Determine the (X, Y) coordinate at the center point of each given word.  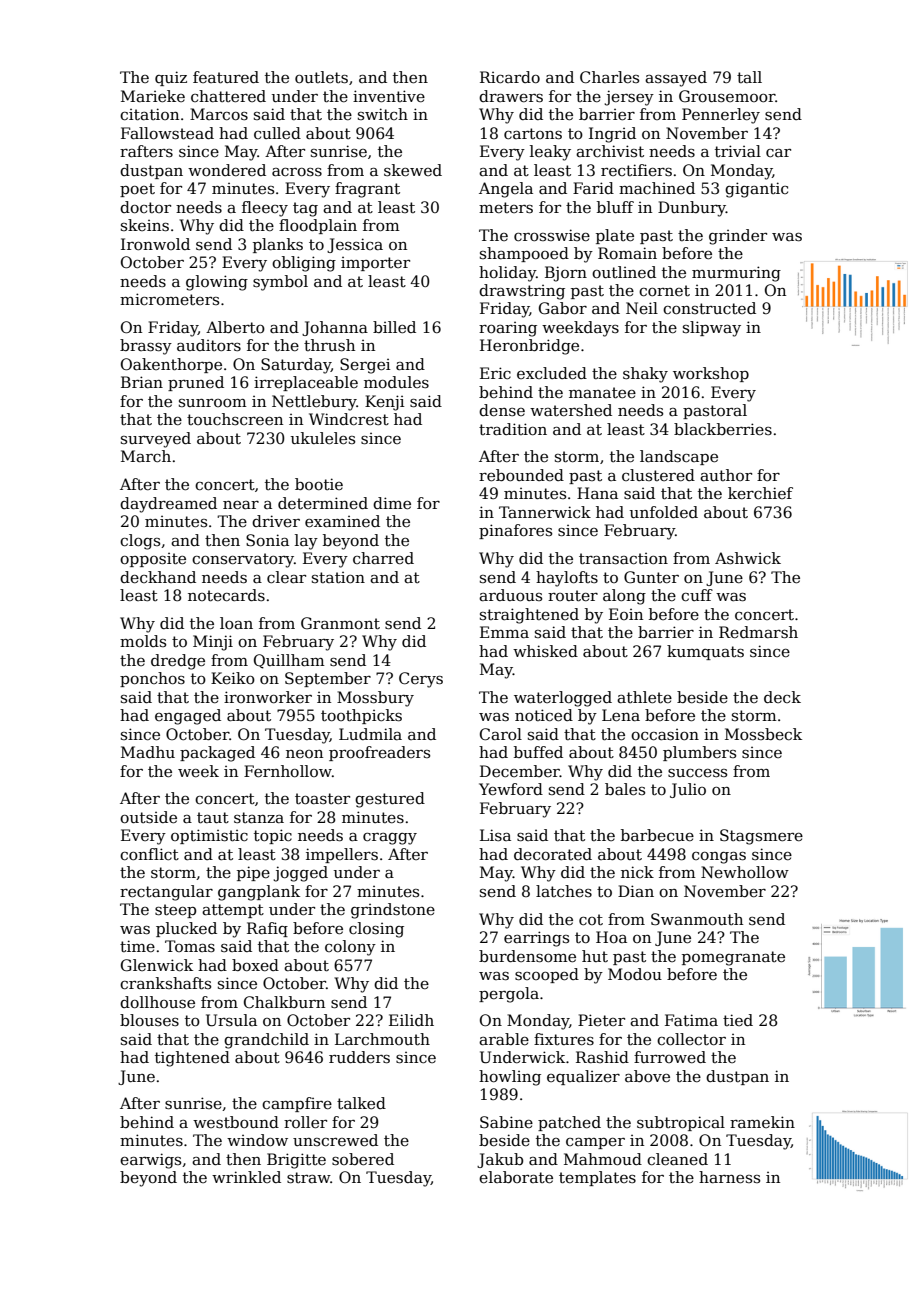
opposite (153, 560)
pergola (509, 995)
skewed (413, 170)
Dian (636, 891)
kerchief (760, 493)
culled (277, 133)
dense (502, 410)
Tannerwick (545, 512)
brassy (146, 347)
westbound (236, 1122)
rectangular (166, 893)
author (726, 475)
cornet (664, 291)
